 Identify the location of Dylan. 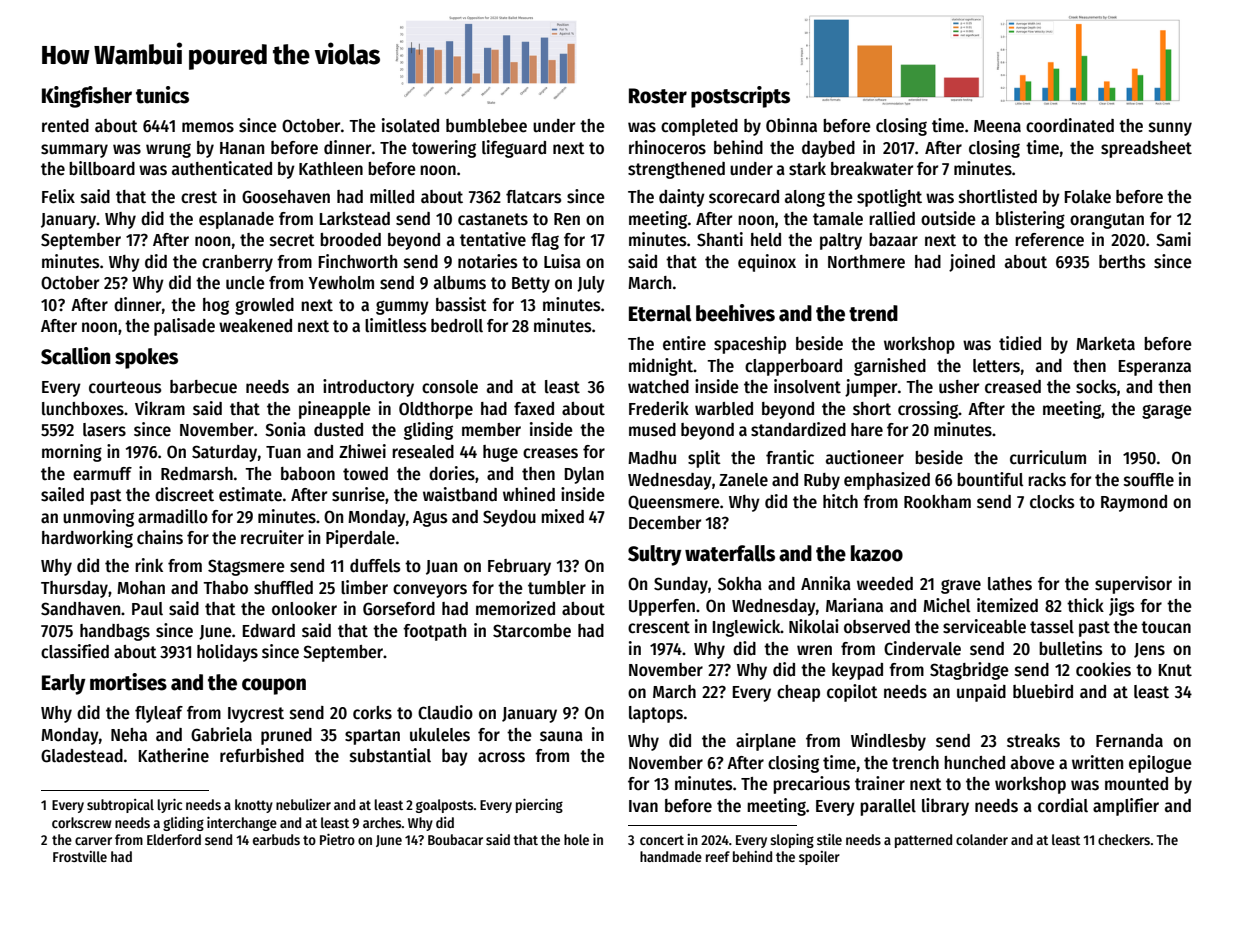
(584, 475).
